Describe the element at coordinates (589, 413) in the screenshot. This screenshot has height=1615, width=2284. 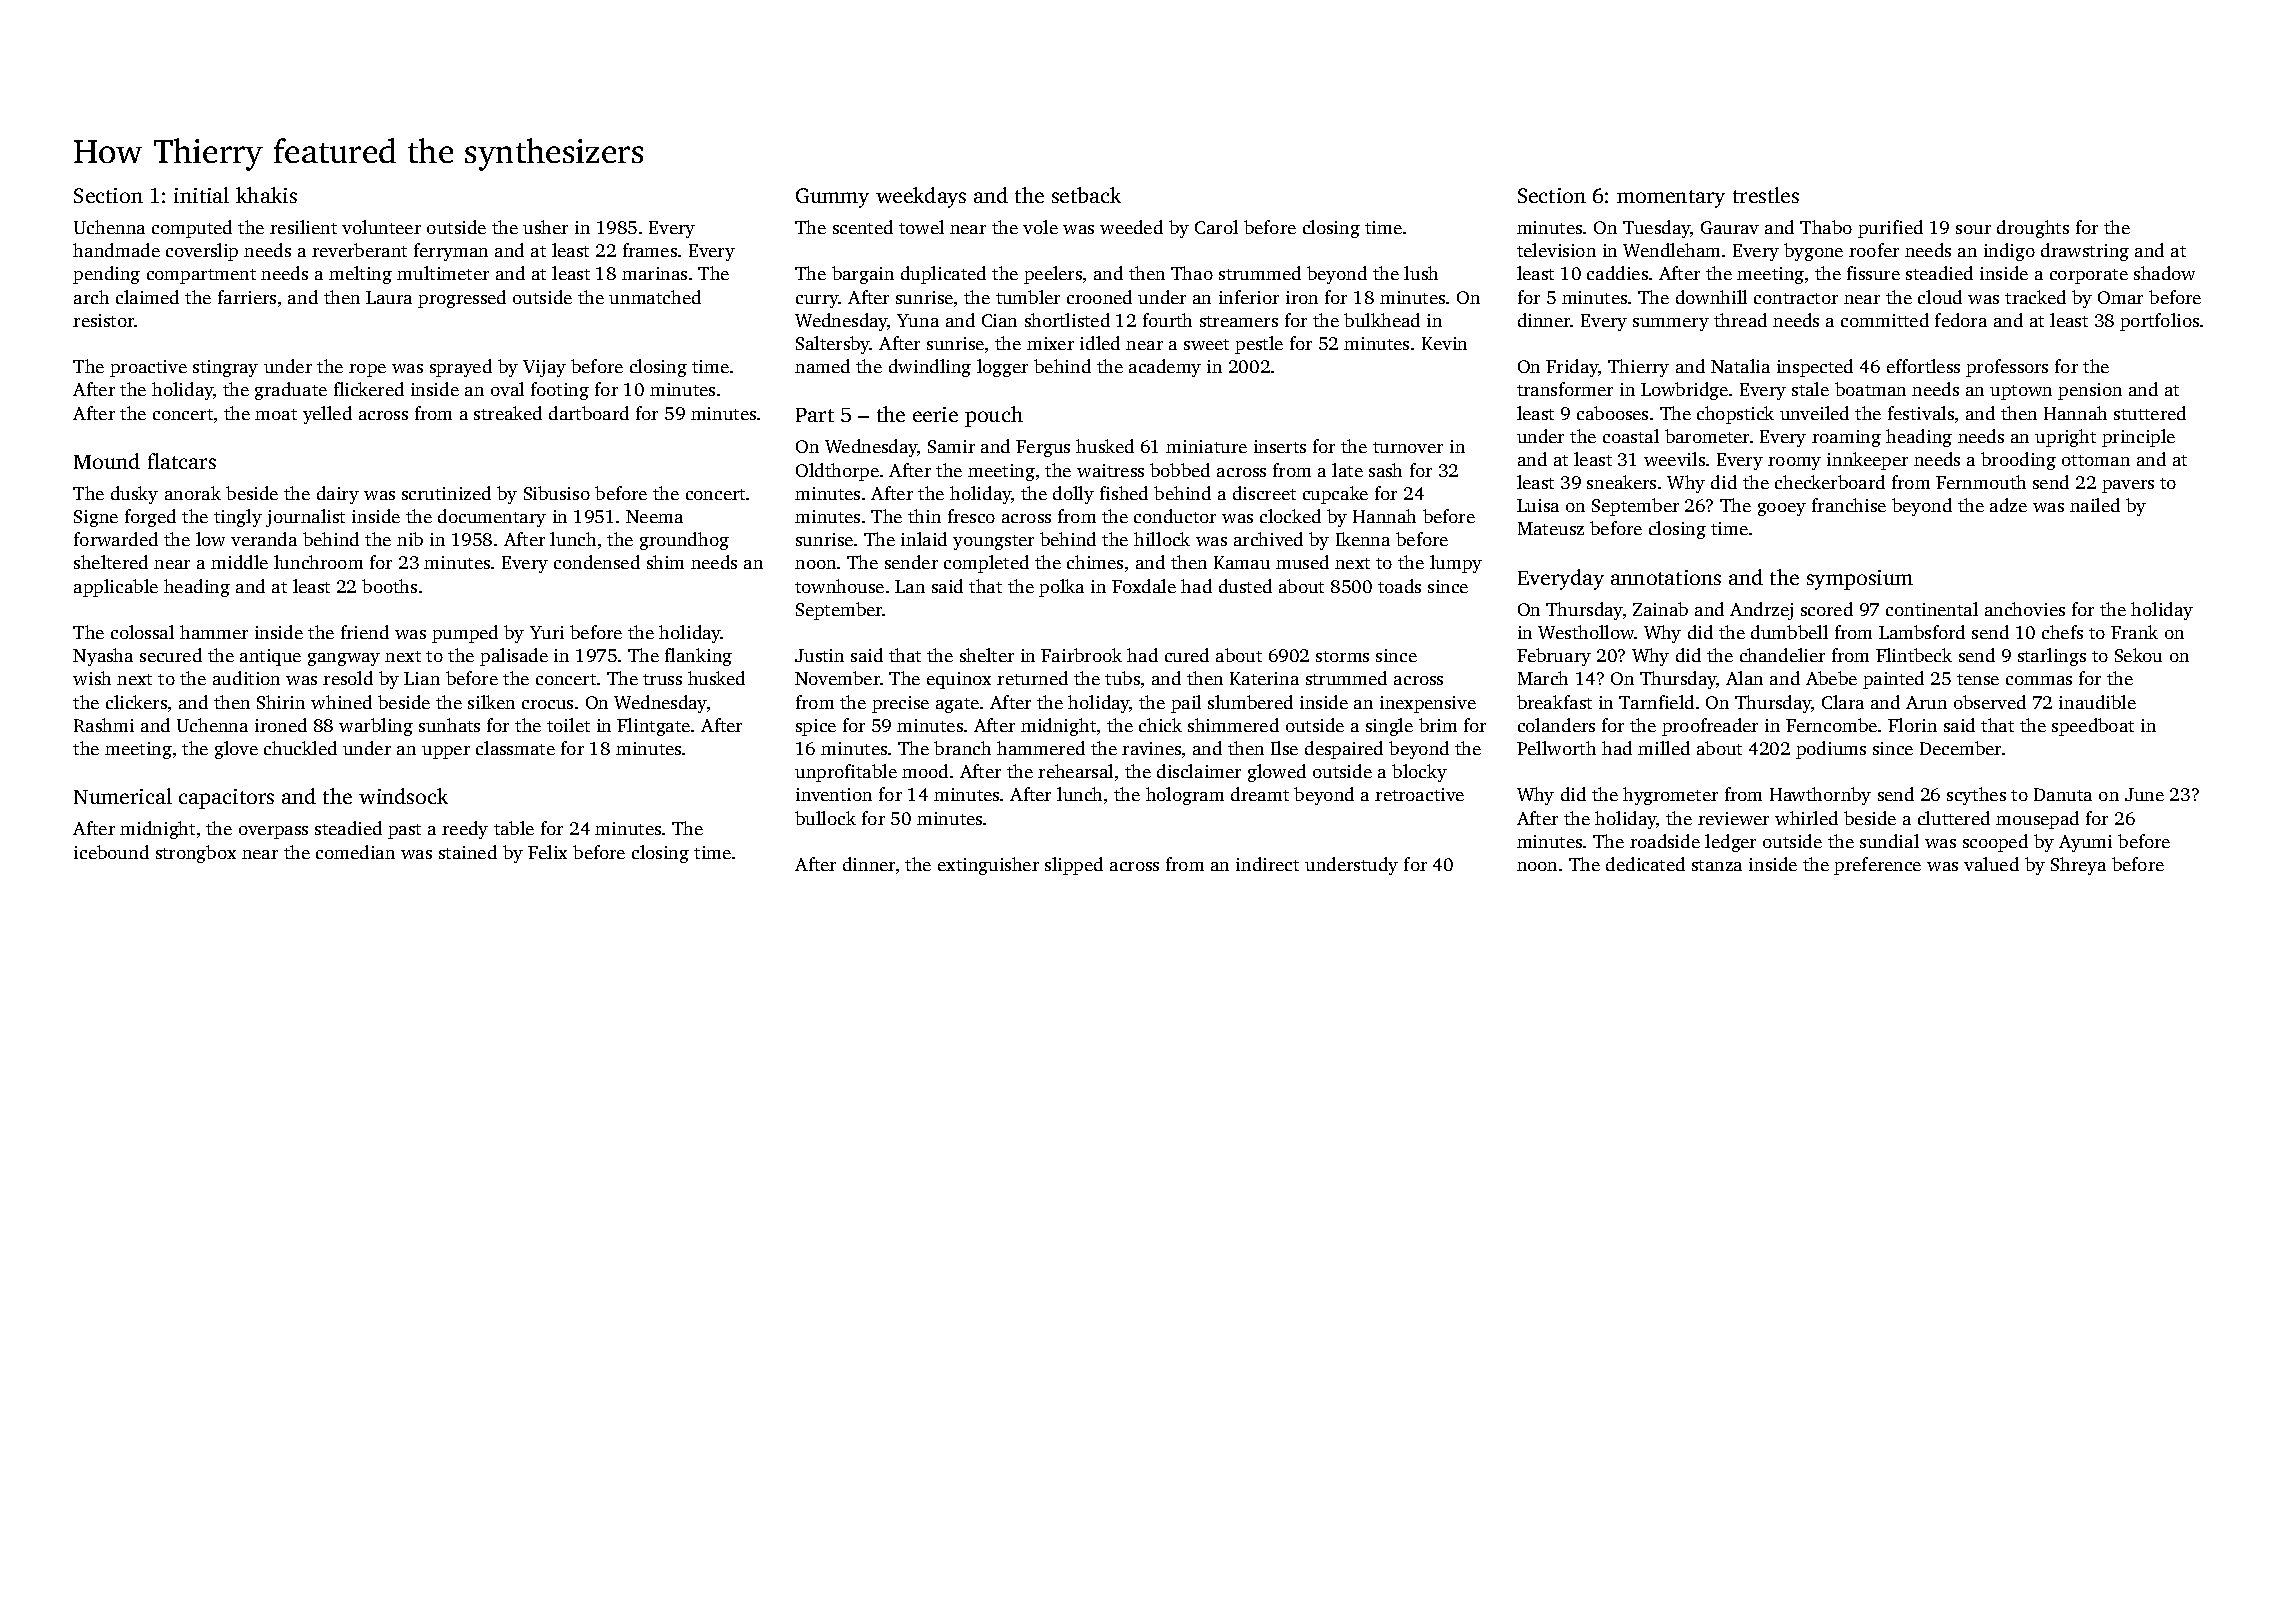
I see `dartboard` at that location.
